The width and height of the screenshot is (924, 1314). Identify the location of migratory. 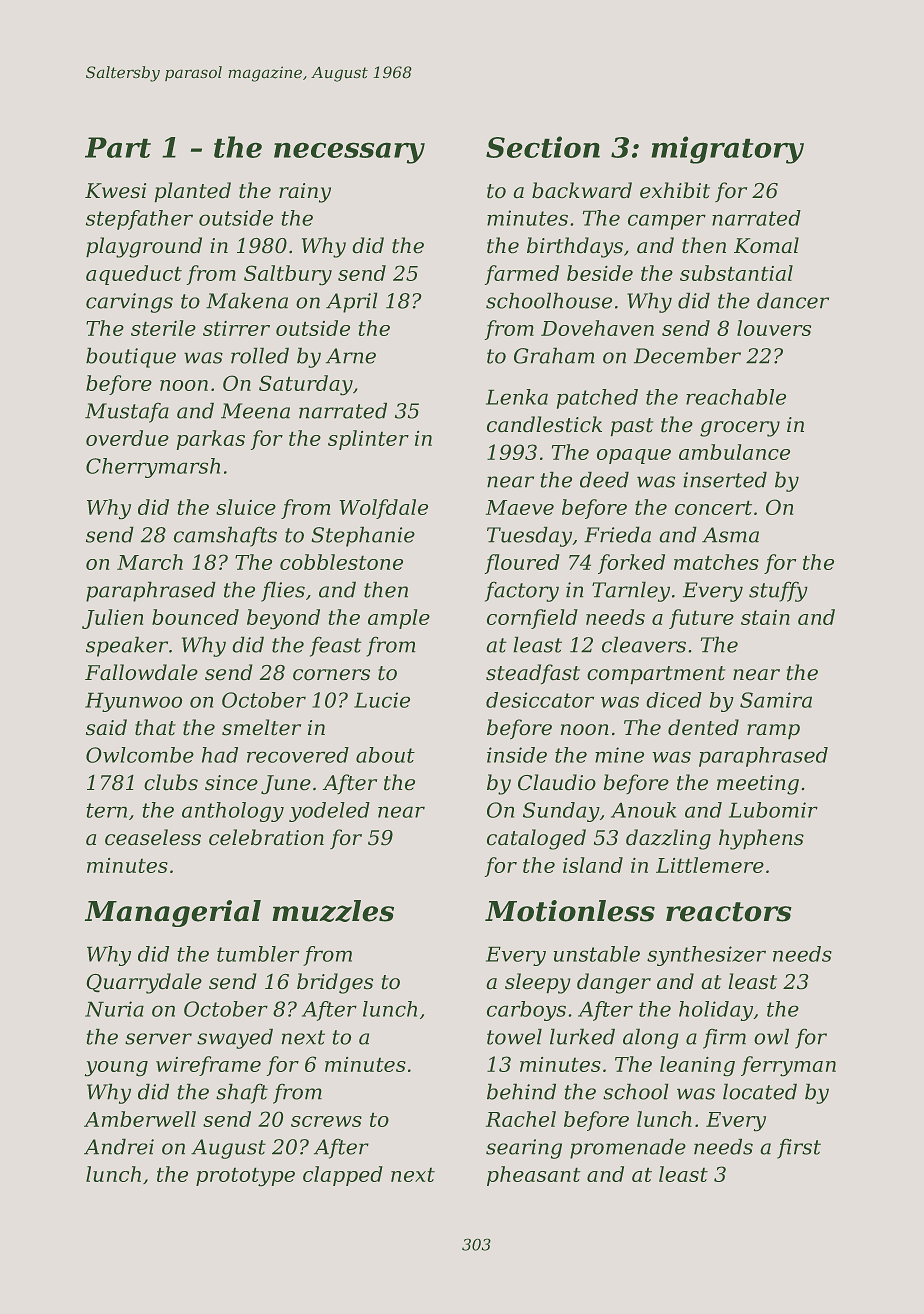
(727, 150).
